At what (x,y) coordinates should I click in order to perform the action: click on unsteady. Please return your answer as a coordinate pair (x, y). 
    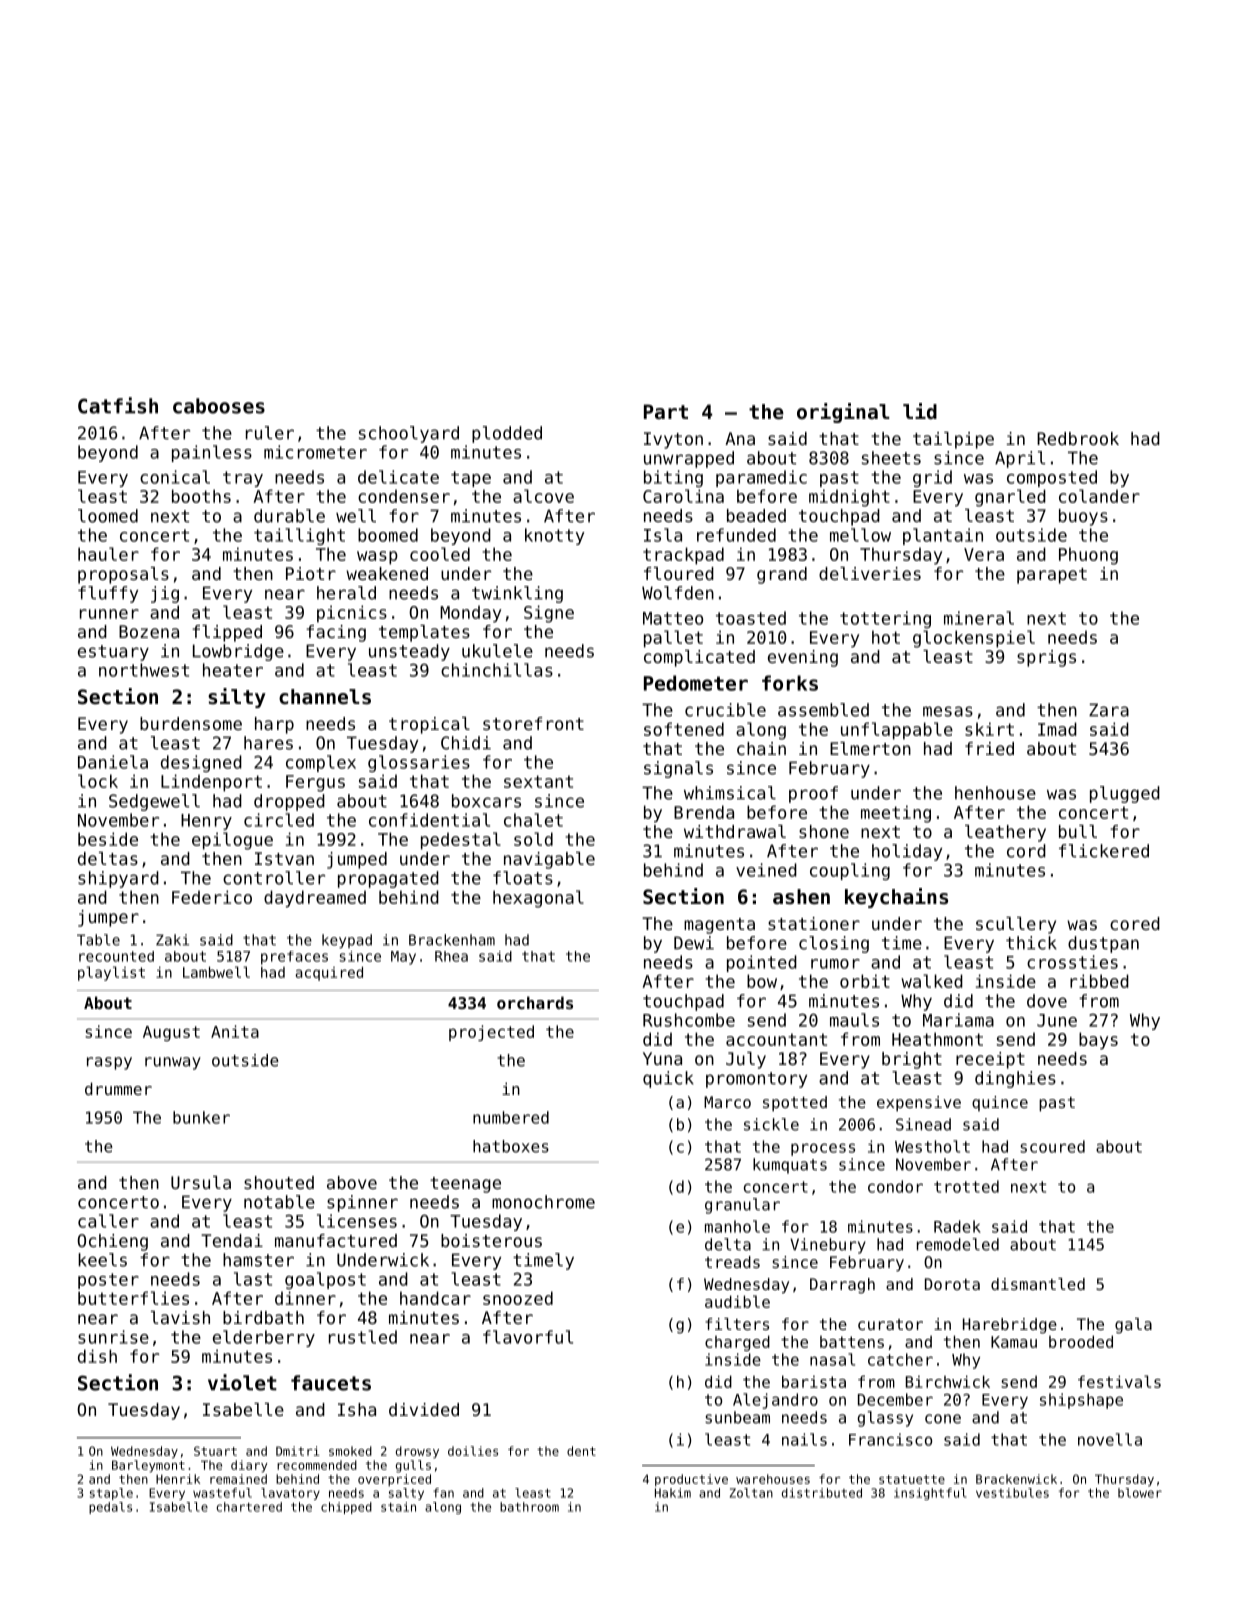
    Looking at the image, I should click on (409, 652).
